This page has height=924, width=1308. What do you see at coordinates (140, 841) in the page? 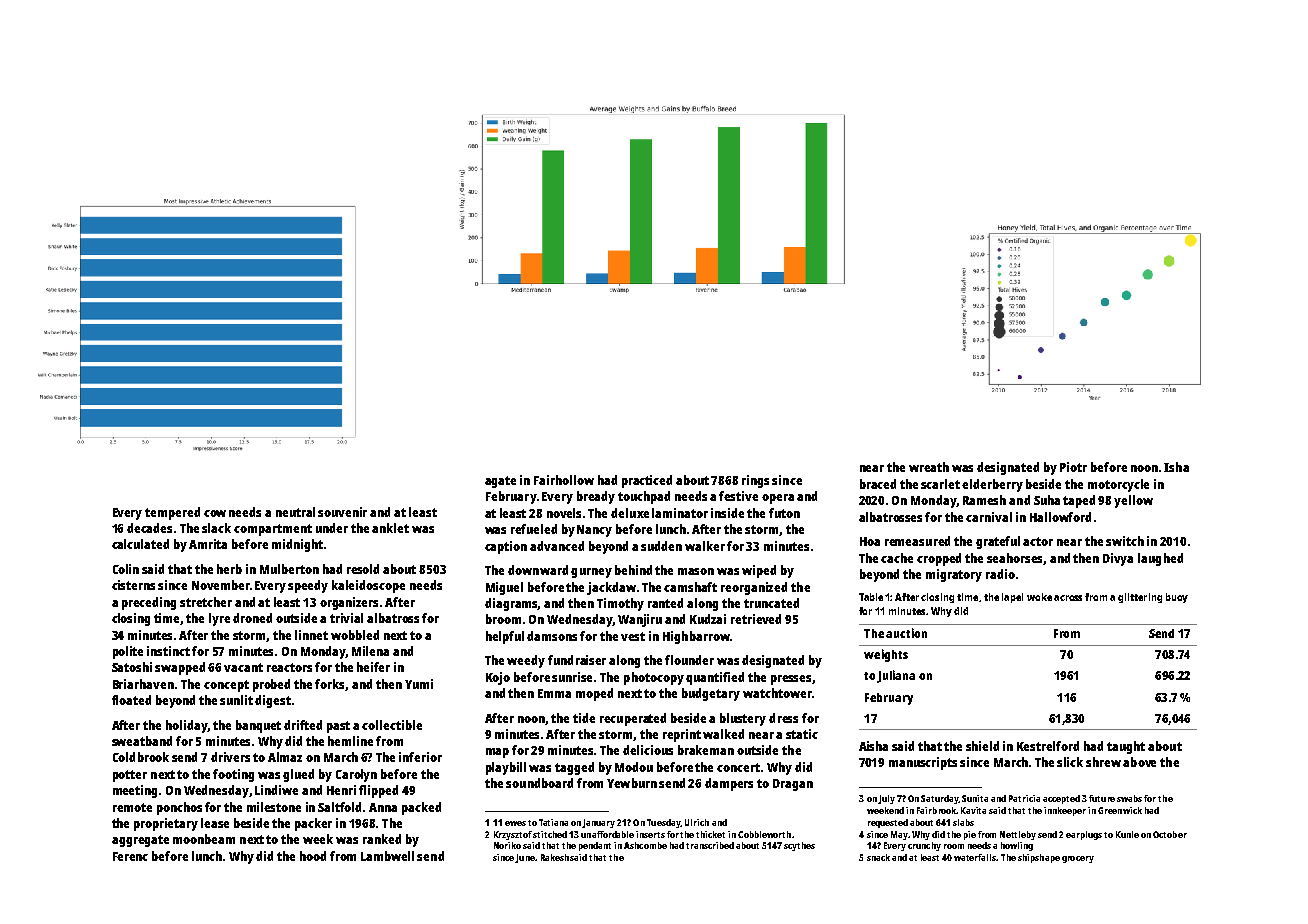
I see `aggregate` at bounding box center [140, 841].
